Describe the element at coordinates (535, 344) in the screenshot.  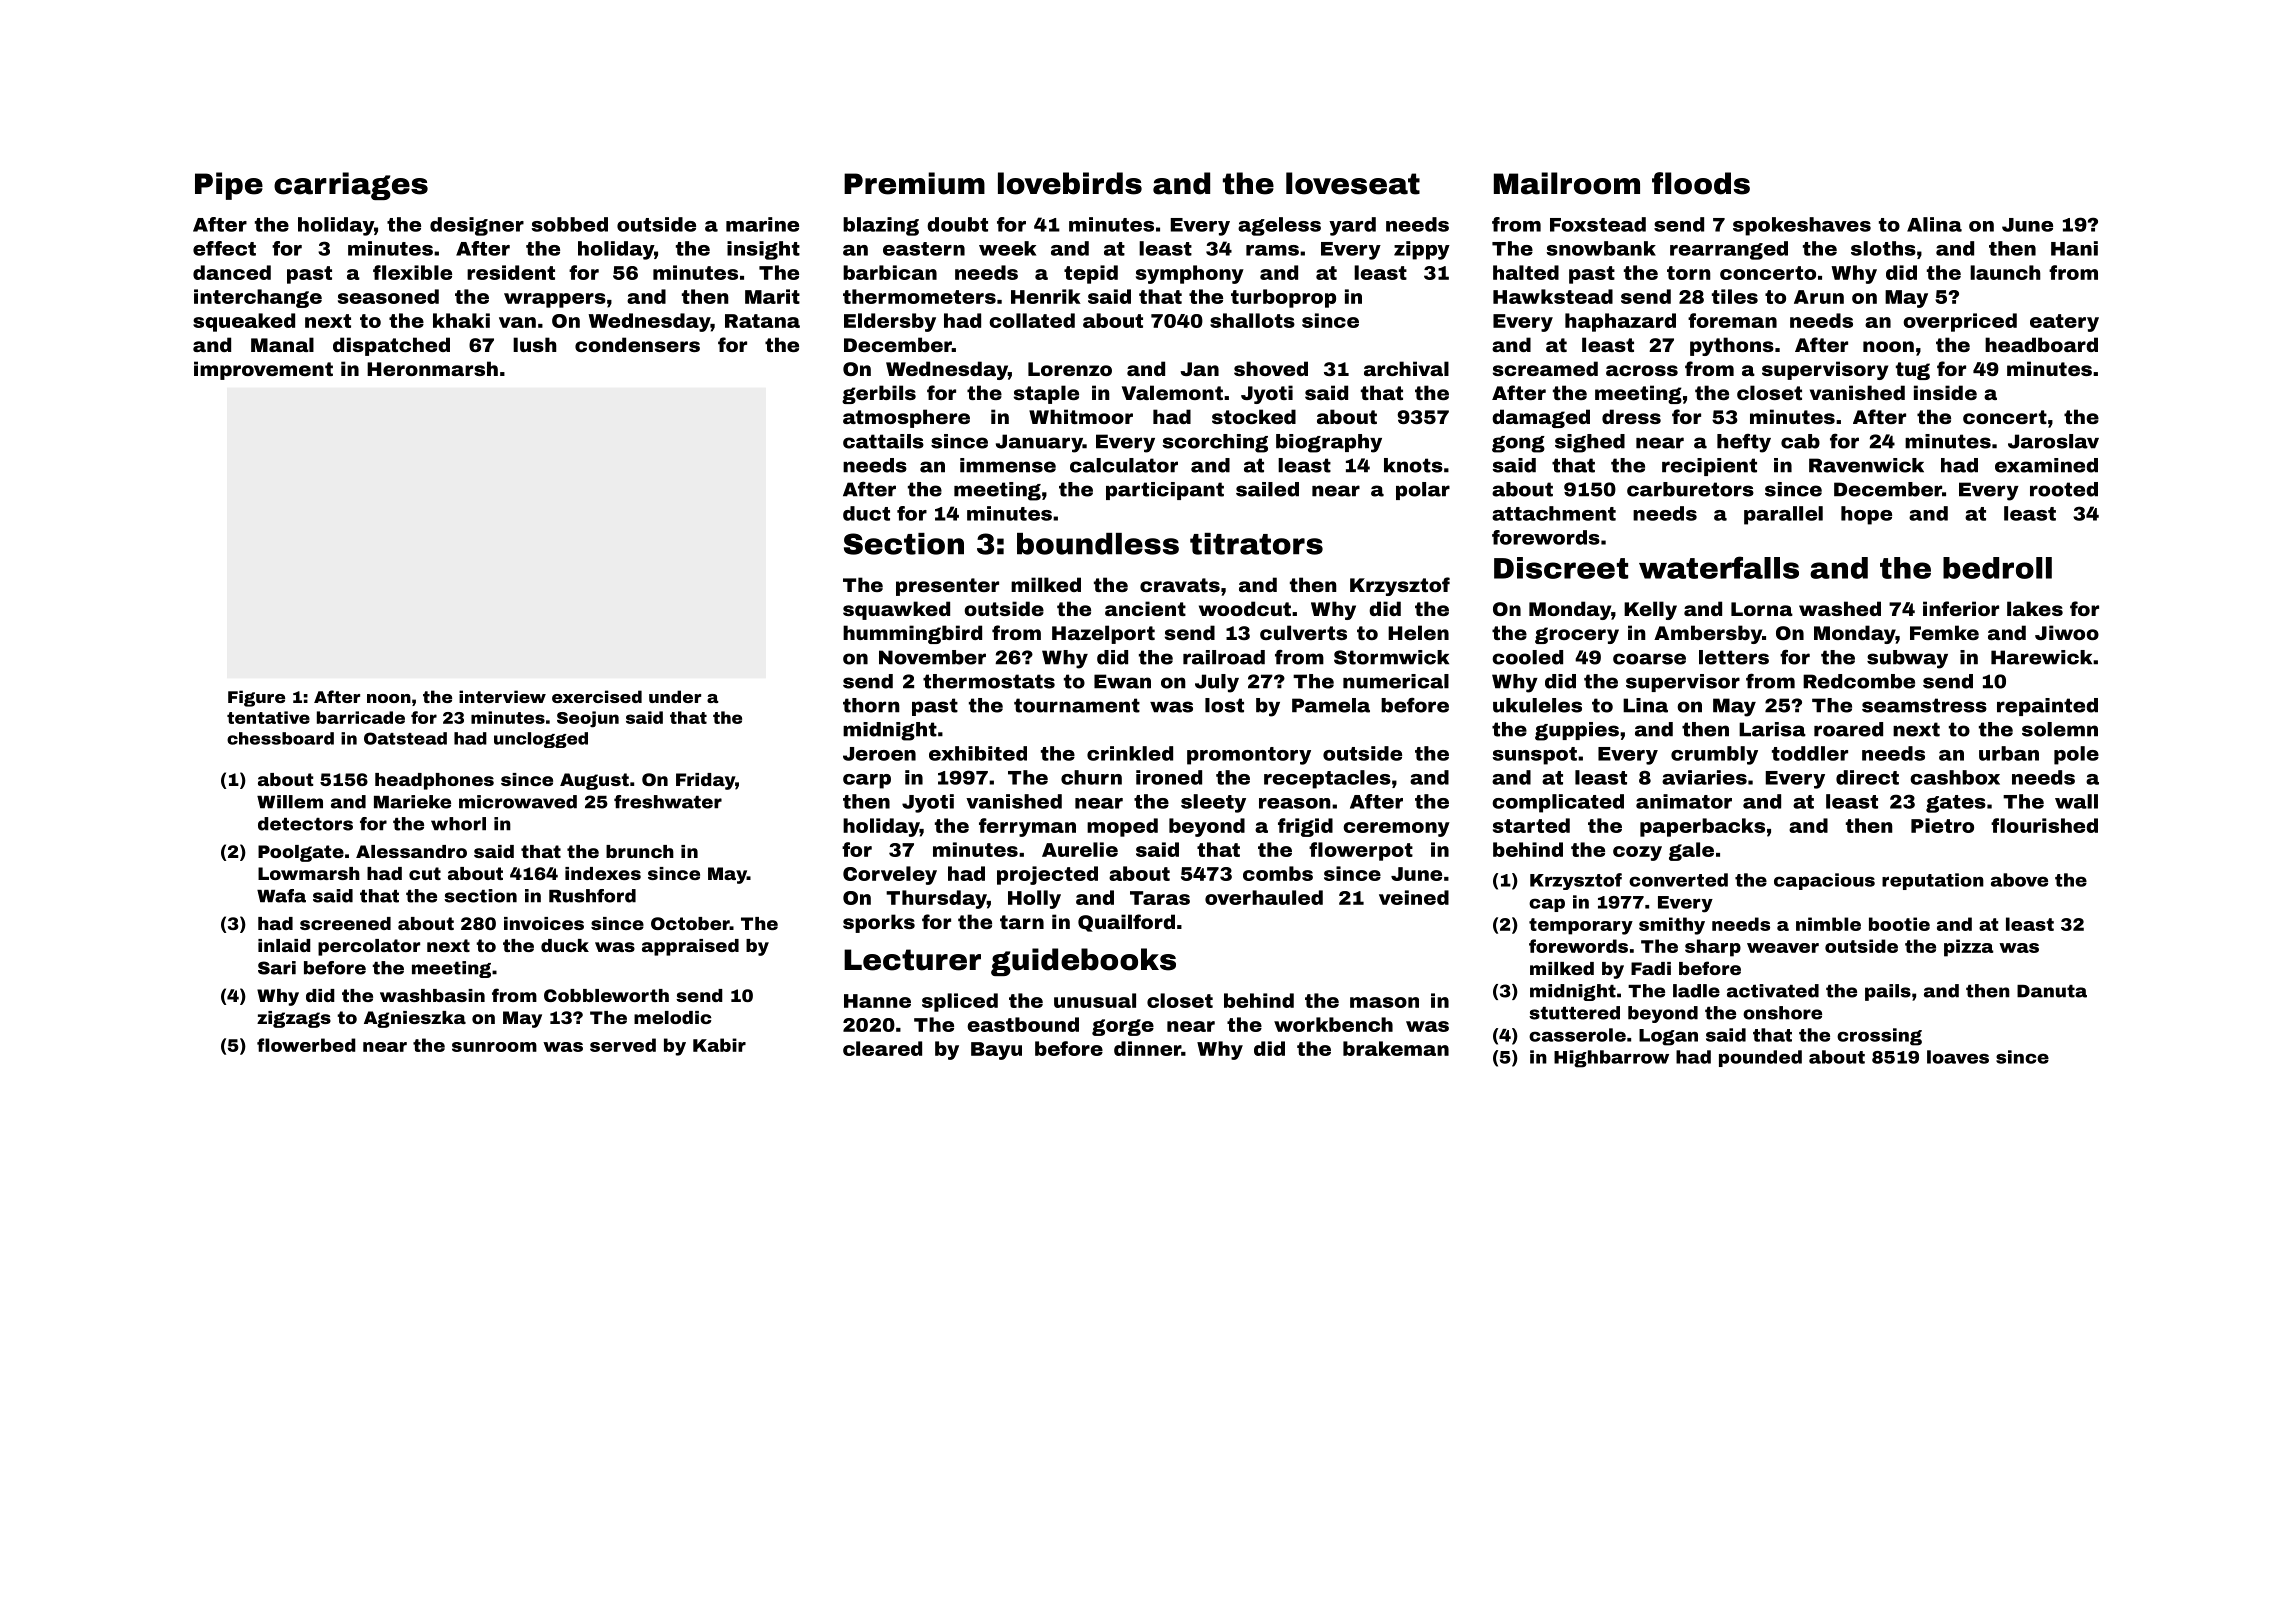
I see `lush` at that location.
